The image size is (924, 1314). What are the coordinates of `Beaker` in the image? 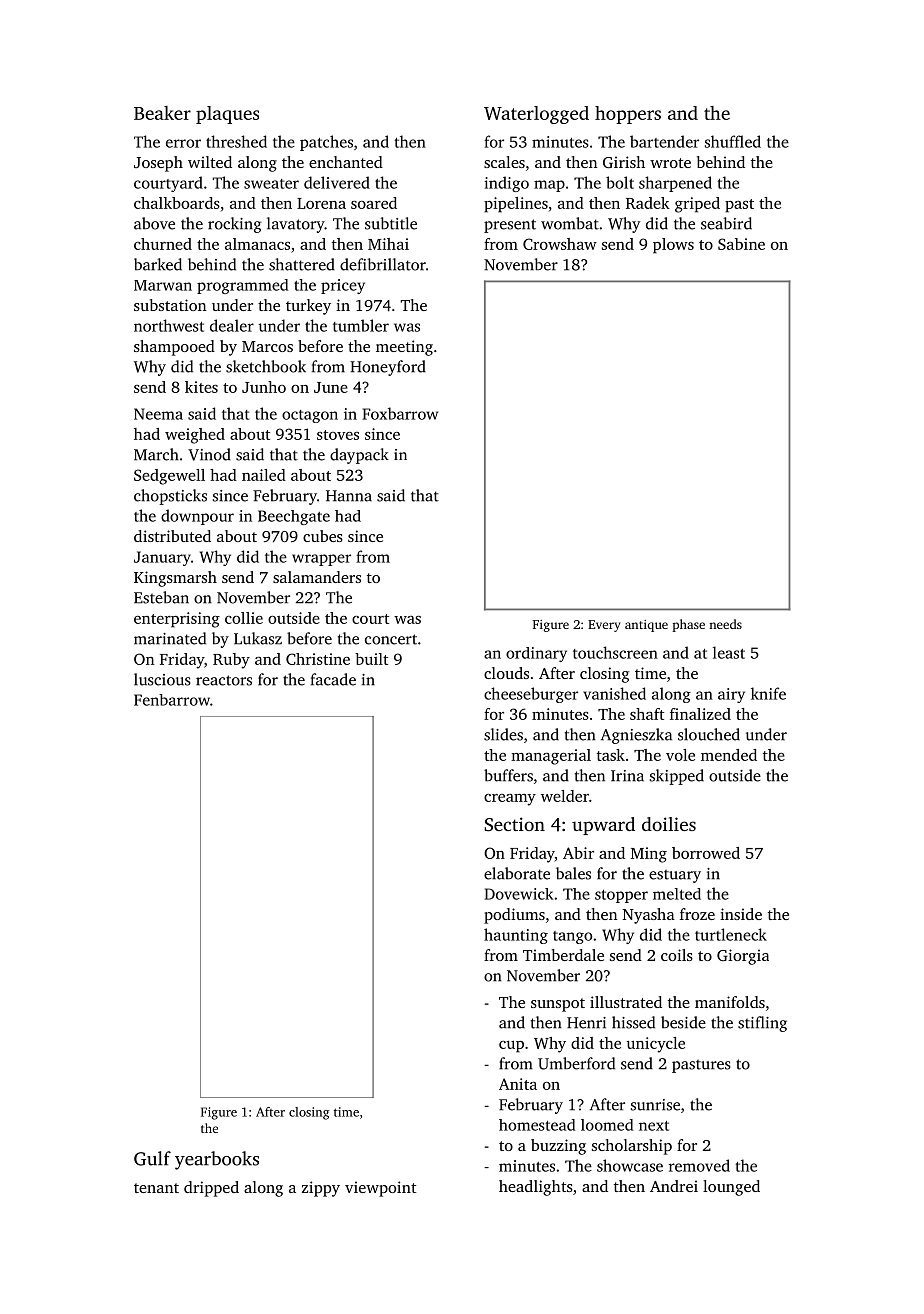 It's located at (162, 113).
